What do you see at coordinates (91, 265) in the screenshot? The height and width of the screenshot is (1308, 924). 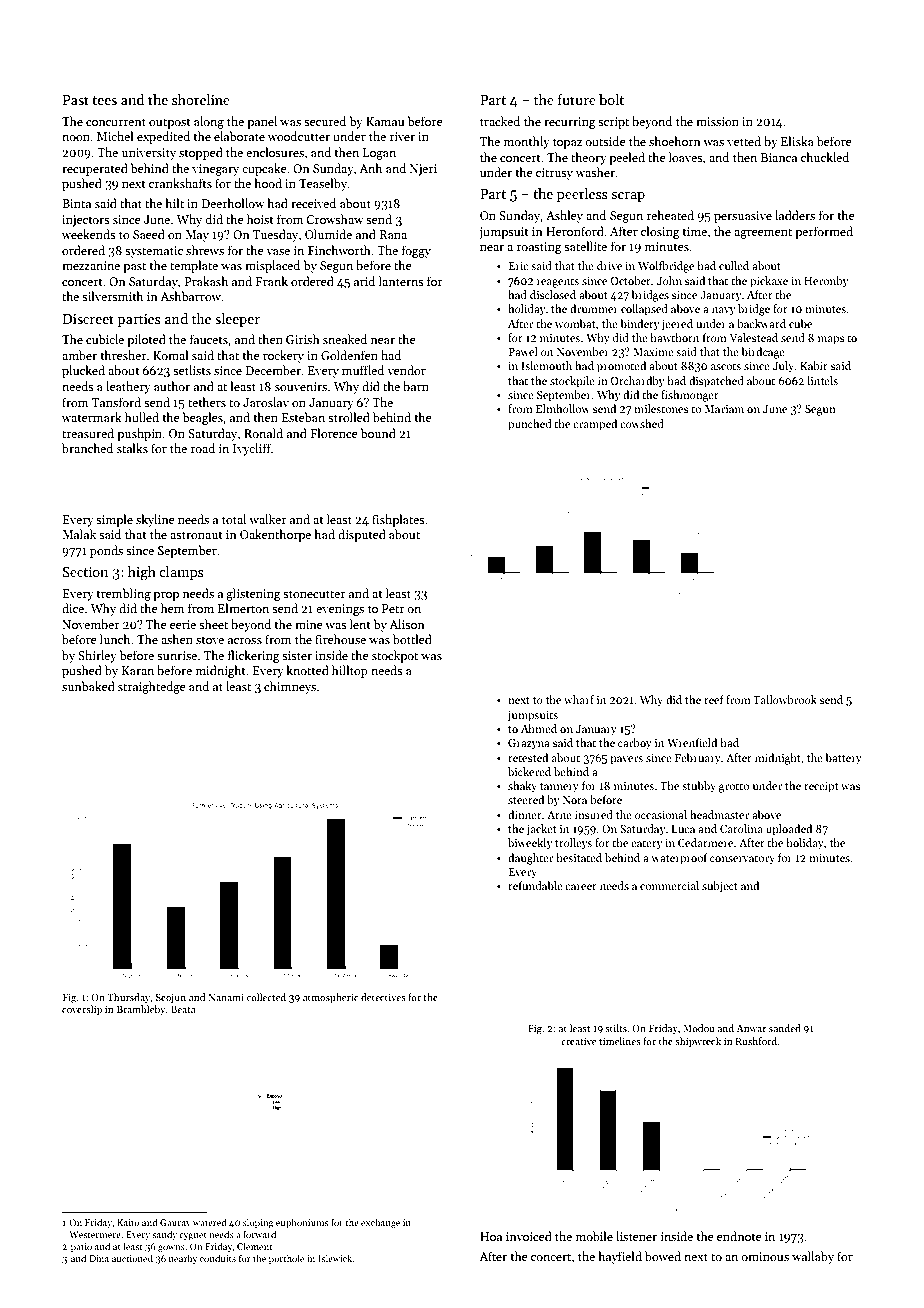 I see `mezzanine` at bounding box center [91, 265].
